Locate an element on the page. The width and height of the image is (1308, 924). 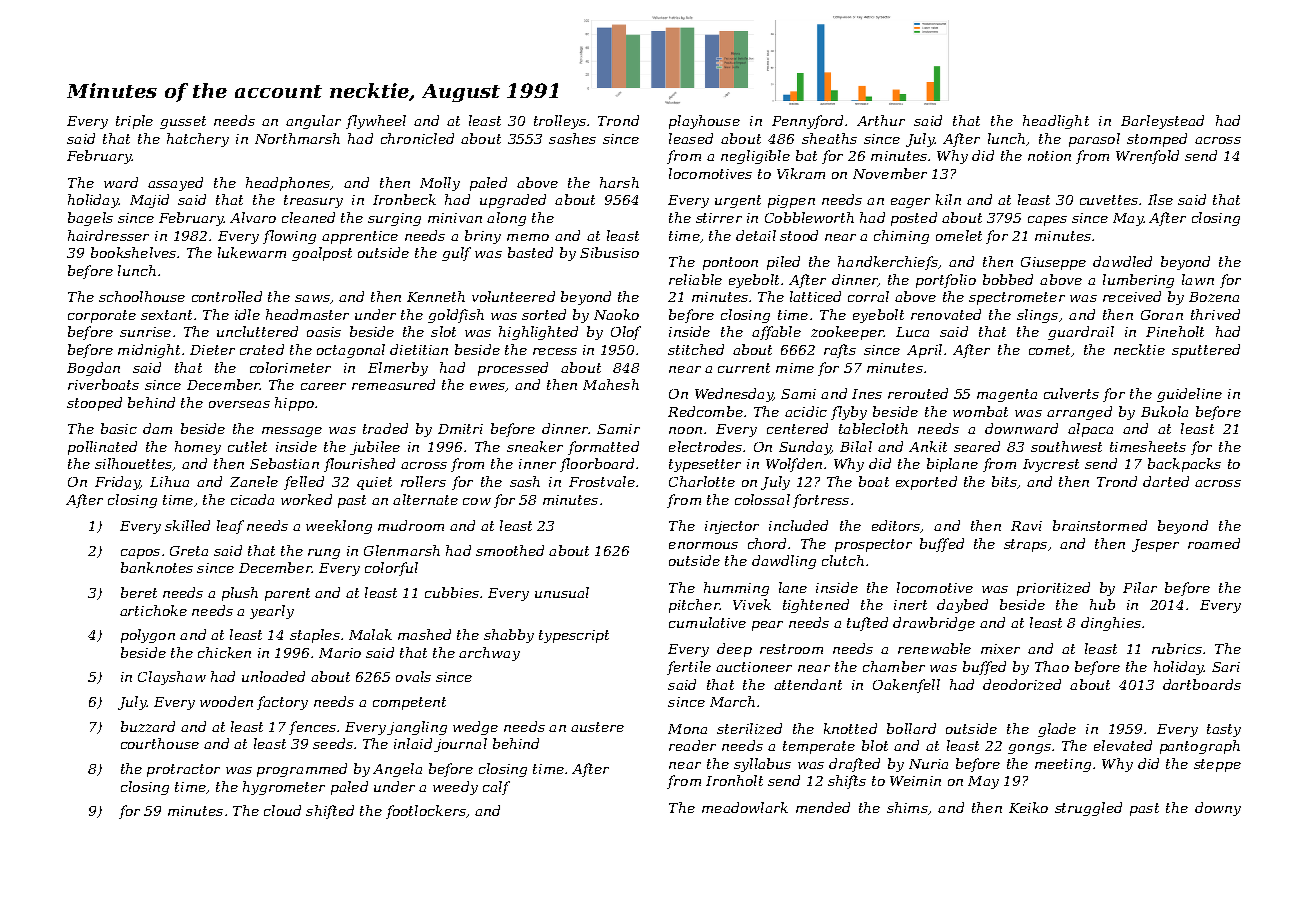
elevated is located at coordinates (1123, 745).
